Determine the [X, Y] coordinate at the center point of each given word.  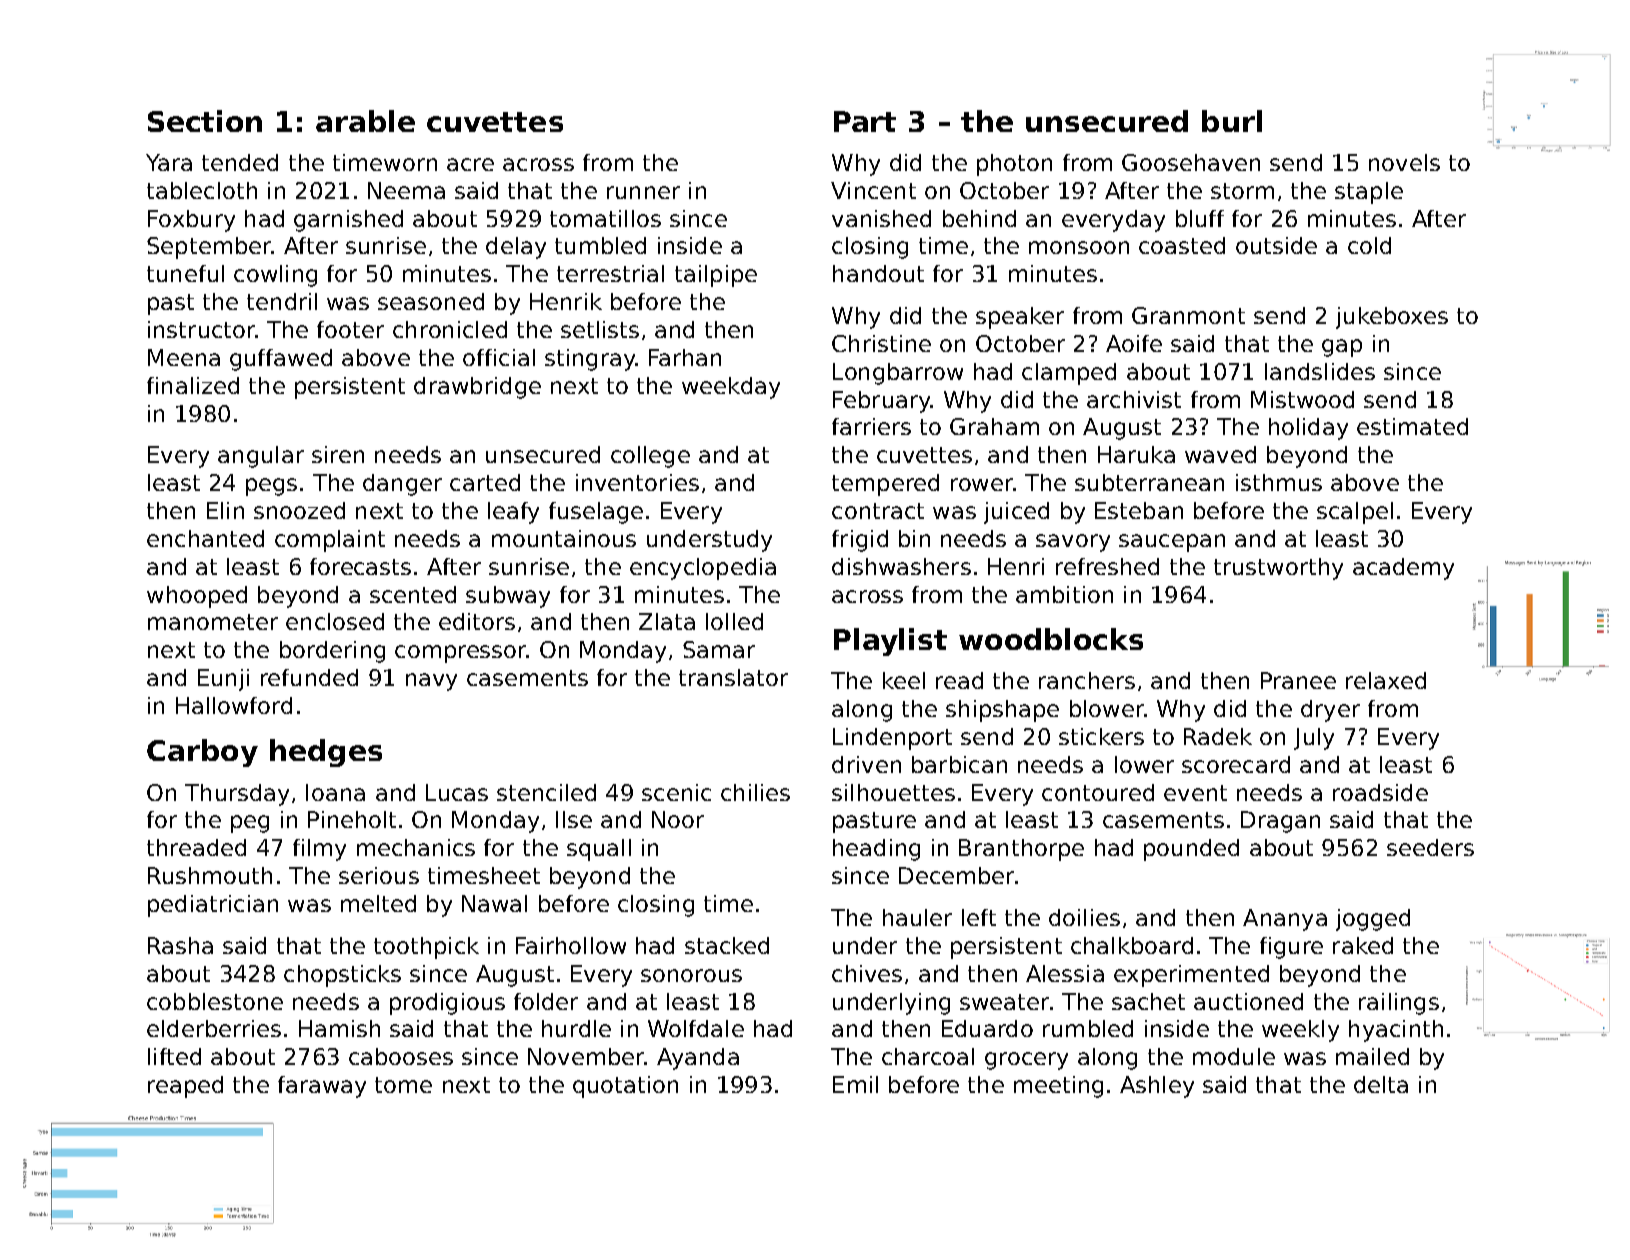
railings [1399, 1004]
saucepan [1172, 543]
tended [240, 162]
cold [1369, 245]
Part [865, 121]
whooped [197, 597]
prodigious [447, 1004]
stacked [727, 945]
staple [1369, 193]
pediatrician [213, 906]
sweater [1004, 1002]
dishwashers [901, 566]
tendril [282, 301]
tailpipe [716, 276]
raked [1363, 945]
